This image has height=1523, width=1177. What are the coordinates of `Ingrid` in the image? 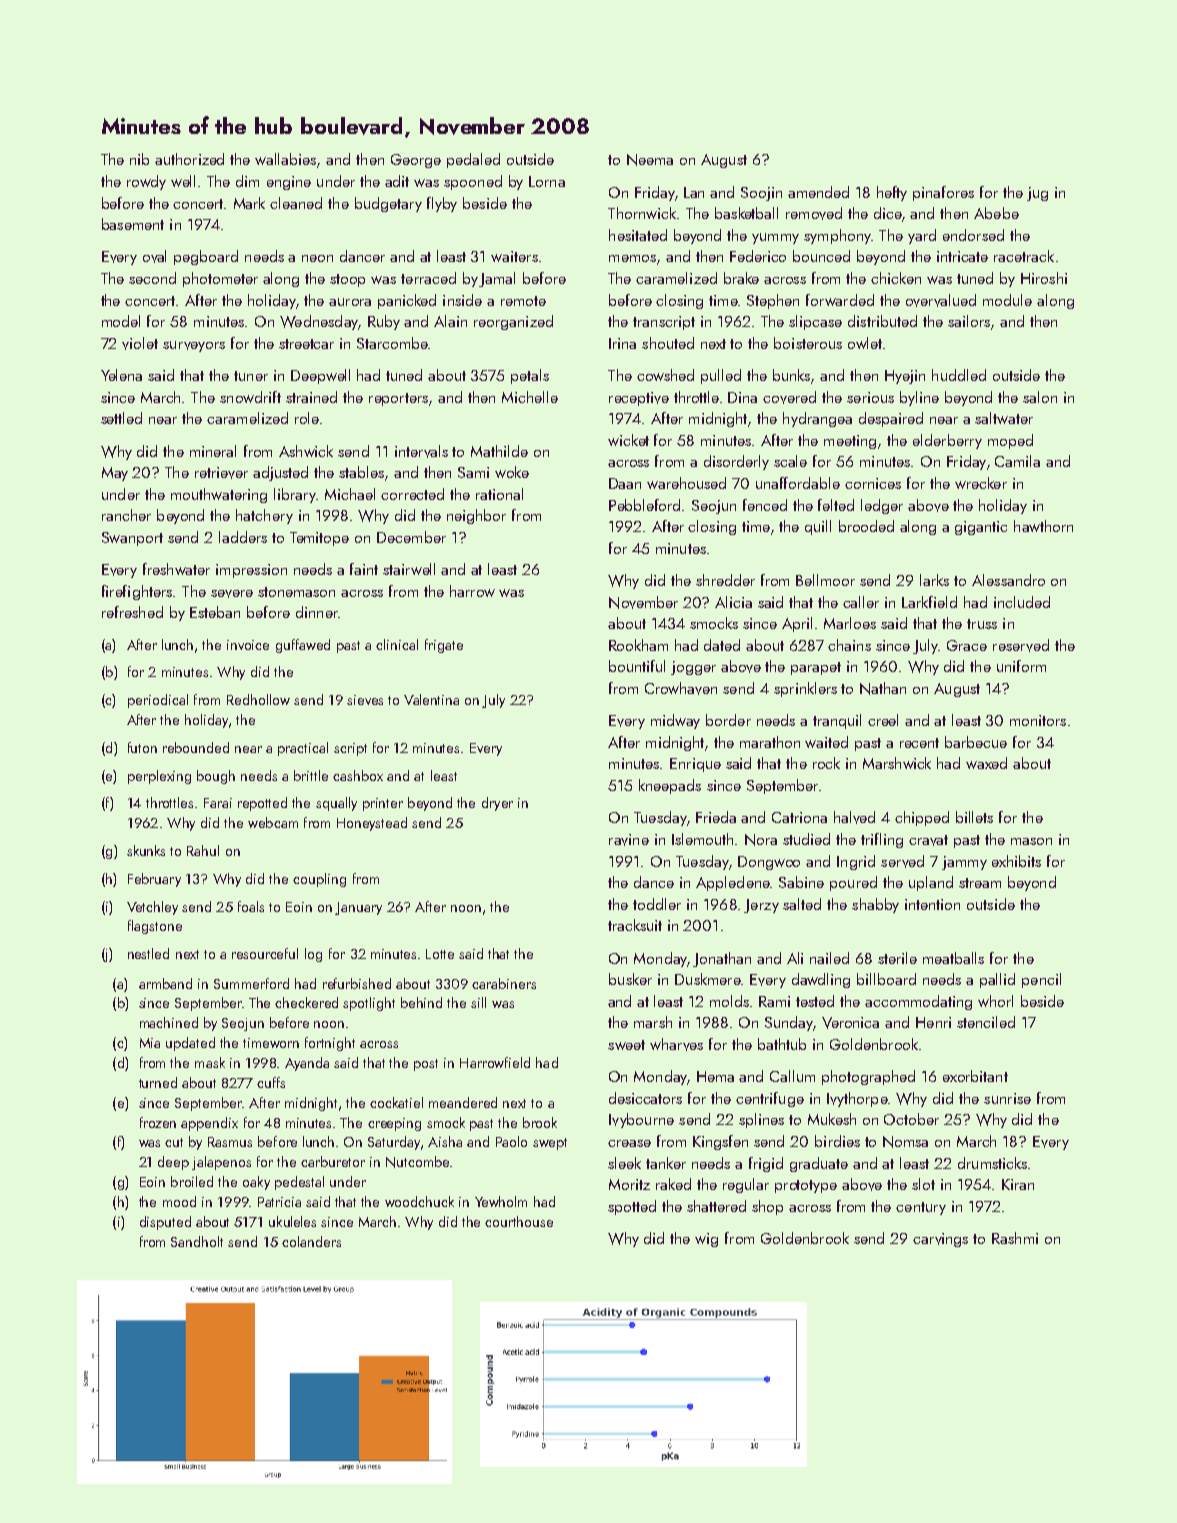 It's located at (856, 862).
